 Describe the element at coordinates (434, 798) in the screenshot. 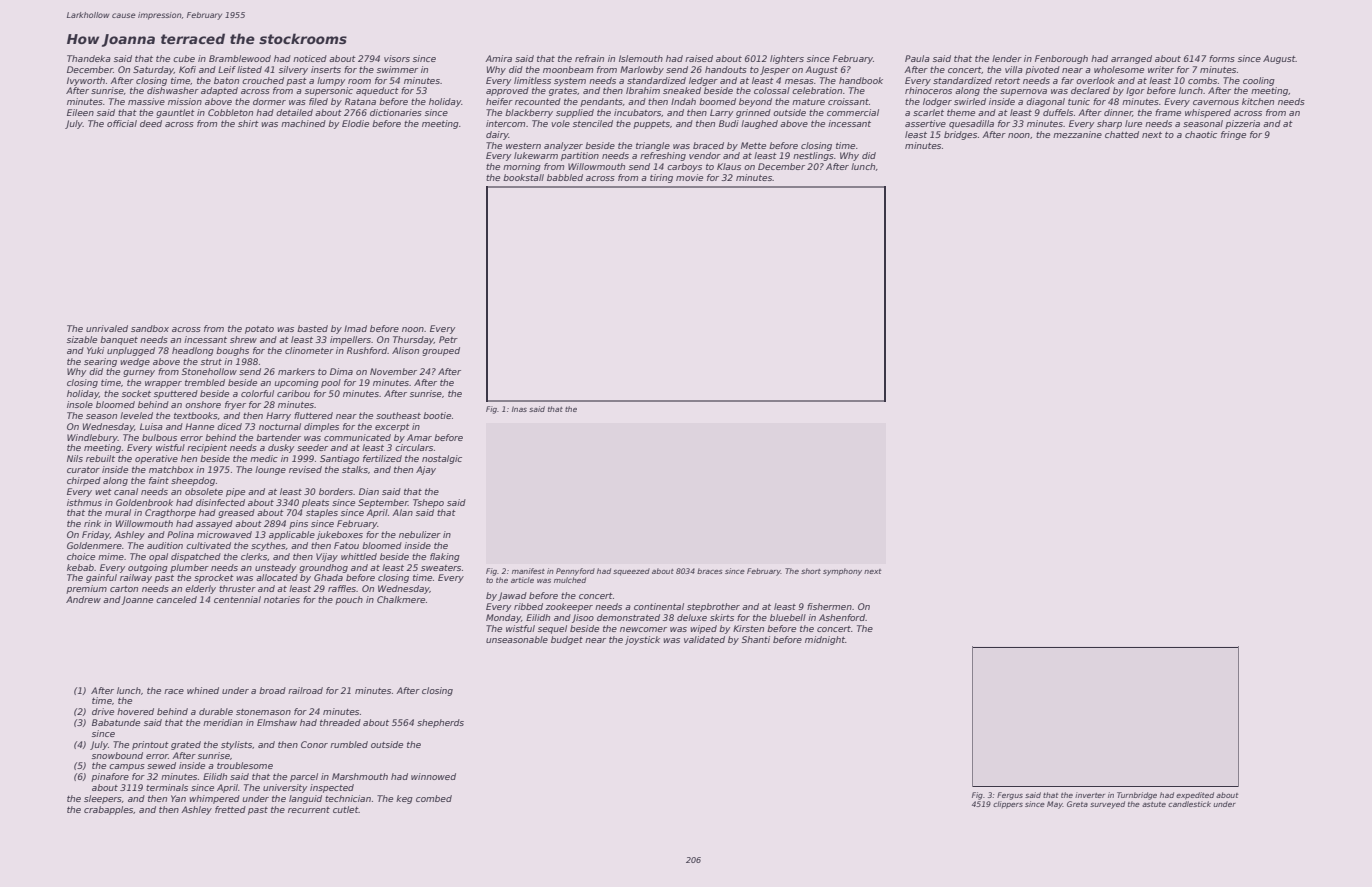

I see `combed` at that location.
